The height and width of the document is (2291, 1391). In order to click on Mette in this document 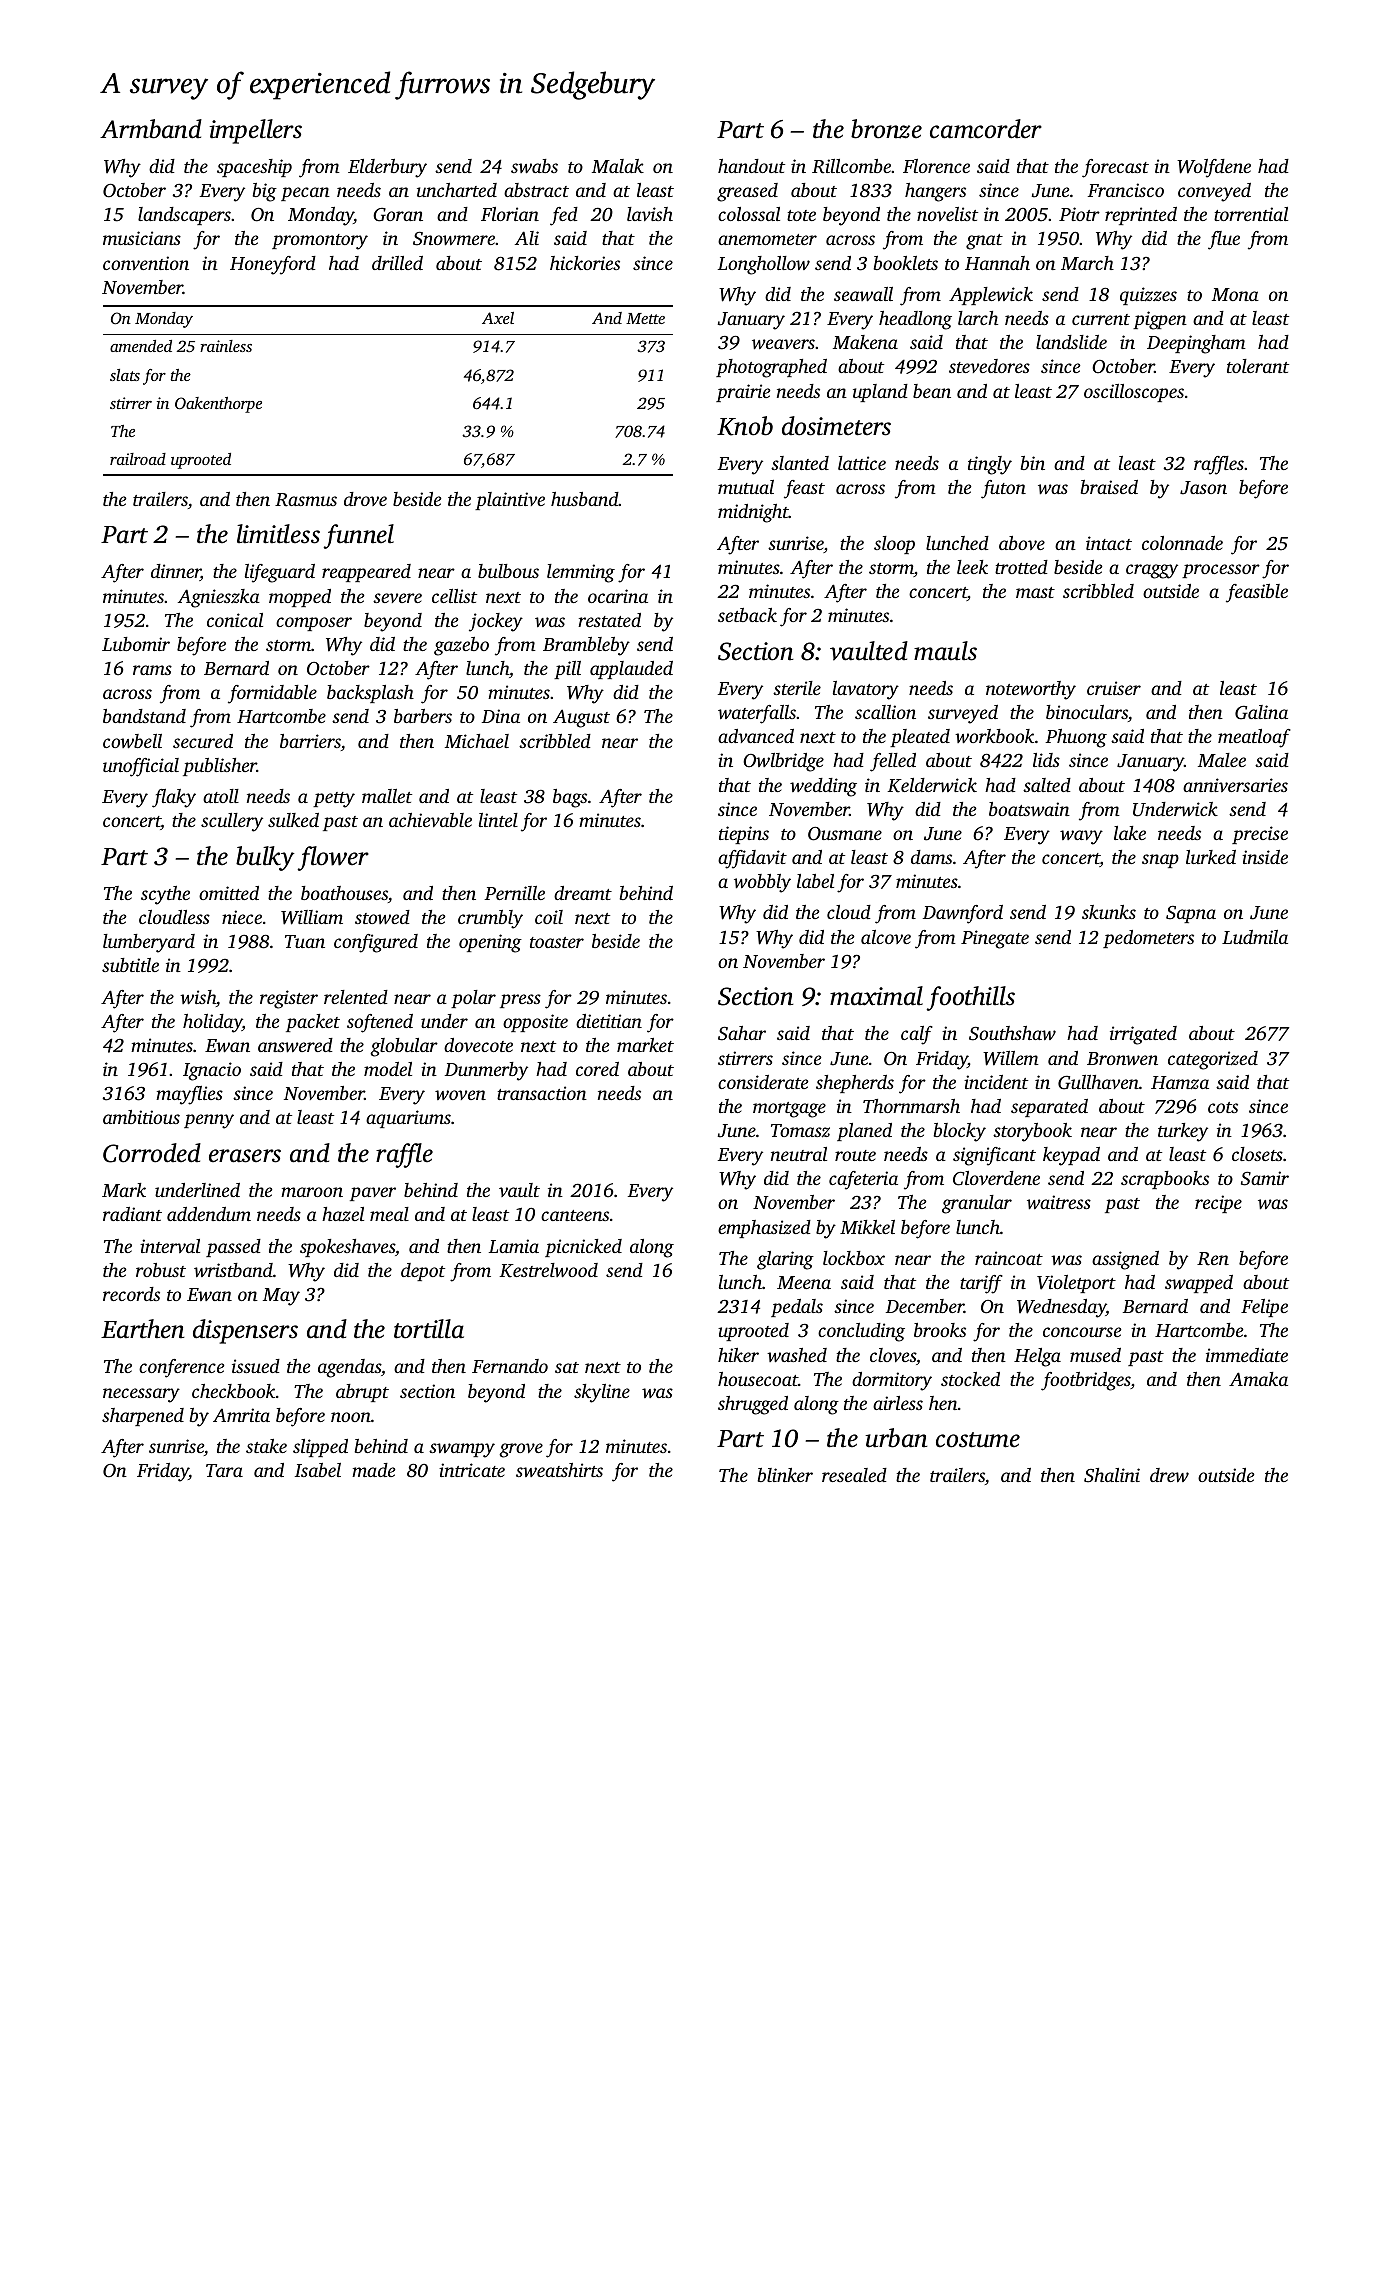, I will do `click(645, 318)`.
